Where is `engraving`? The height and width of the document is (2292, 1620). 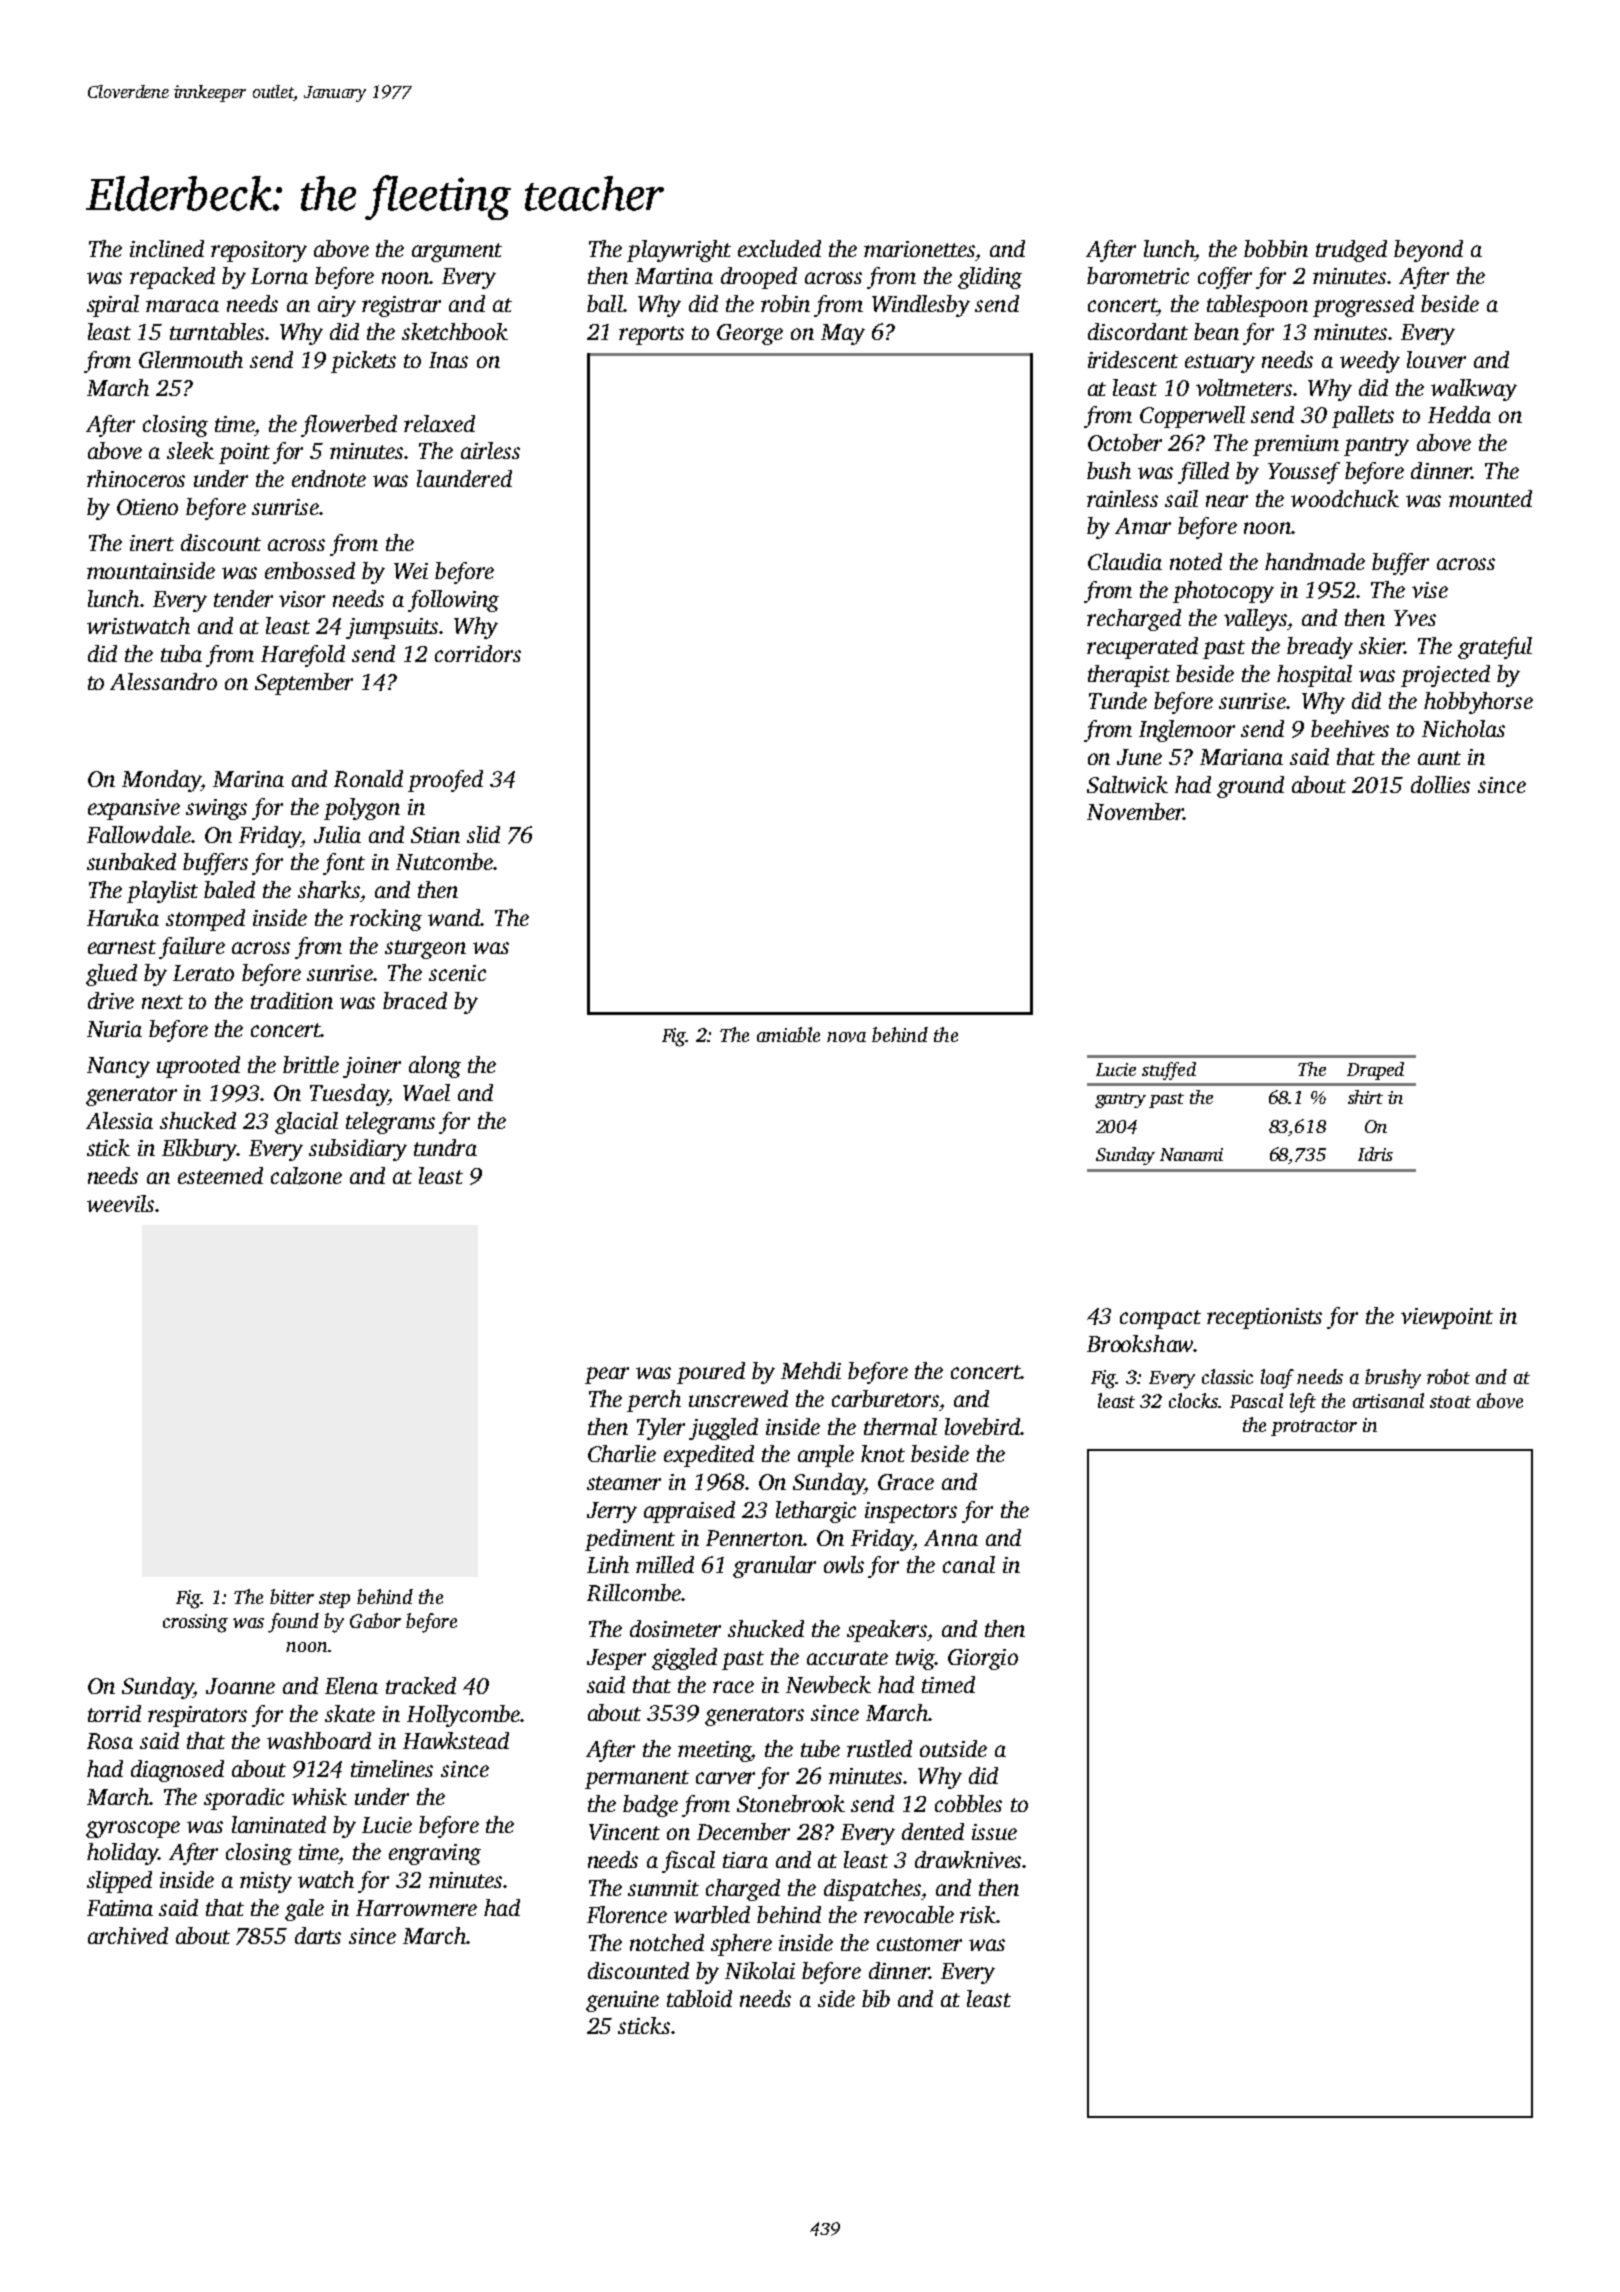
engraving is located at coordinates (435, 1854).
